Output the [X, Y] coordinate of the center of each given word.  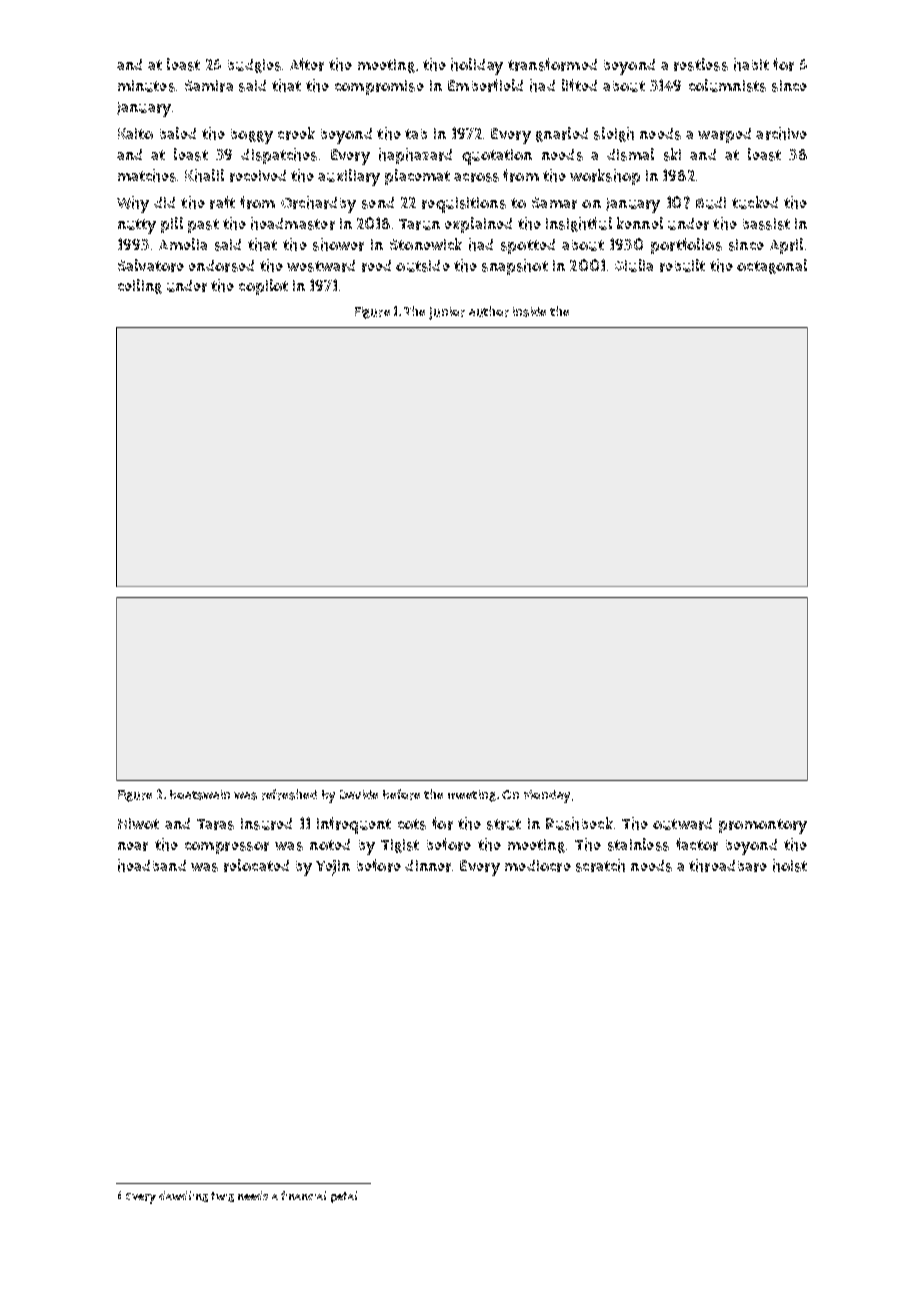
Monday [547, 796]
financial [303, 1195]
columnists [727, 85]
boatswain [200, 795]
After [307, 64]
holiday [477, 66]
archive [781, 133]
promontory [763, 826]
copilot [263, 287]
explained [478, 225]
